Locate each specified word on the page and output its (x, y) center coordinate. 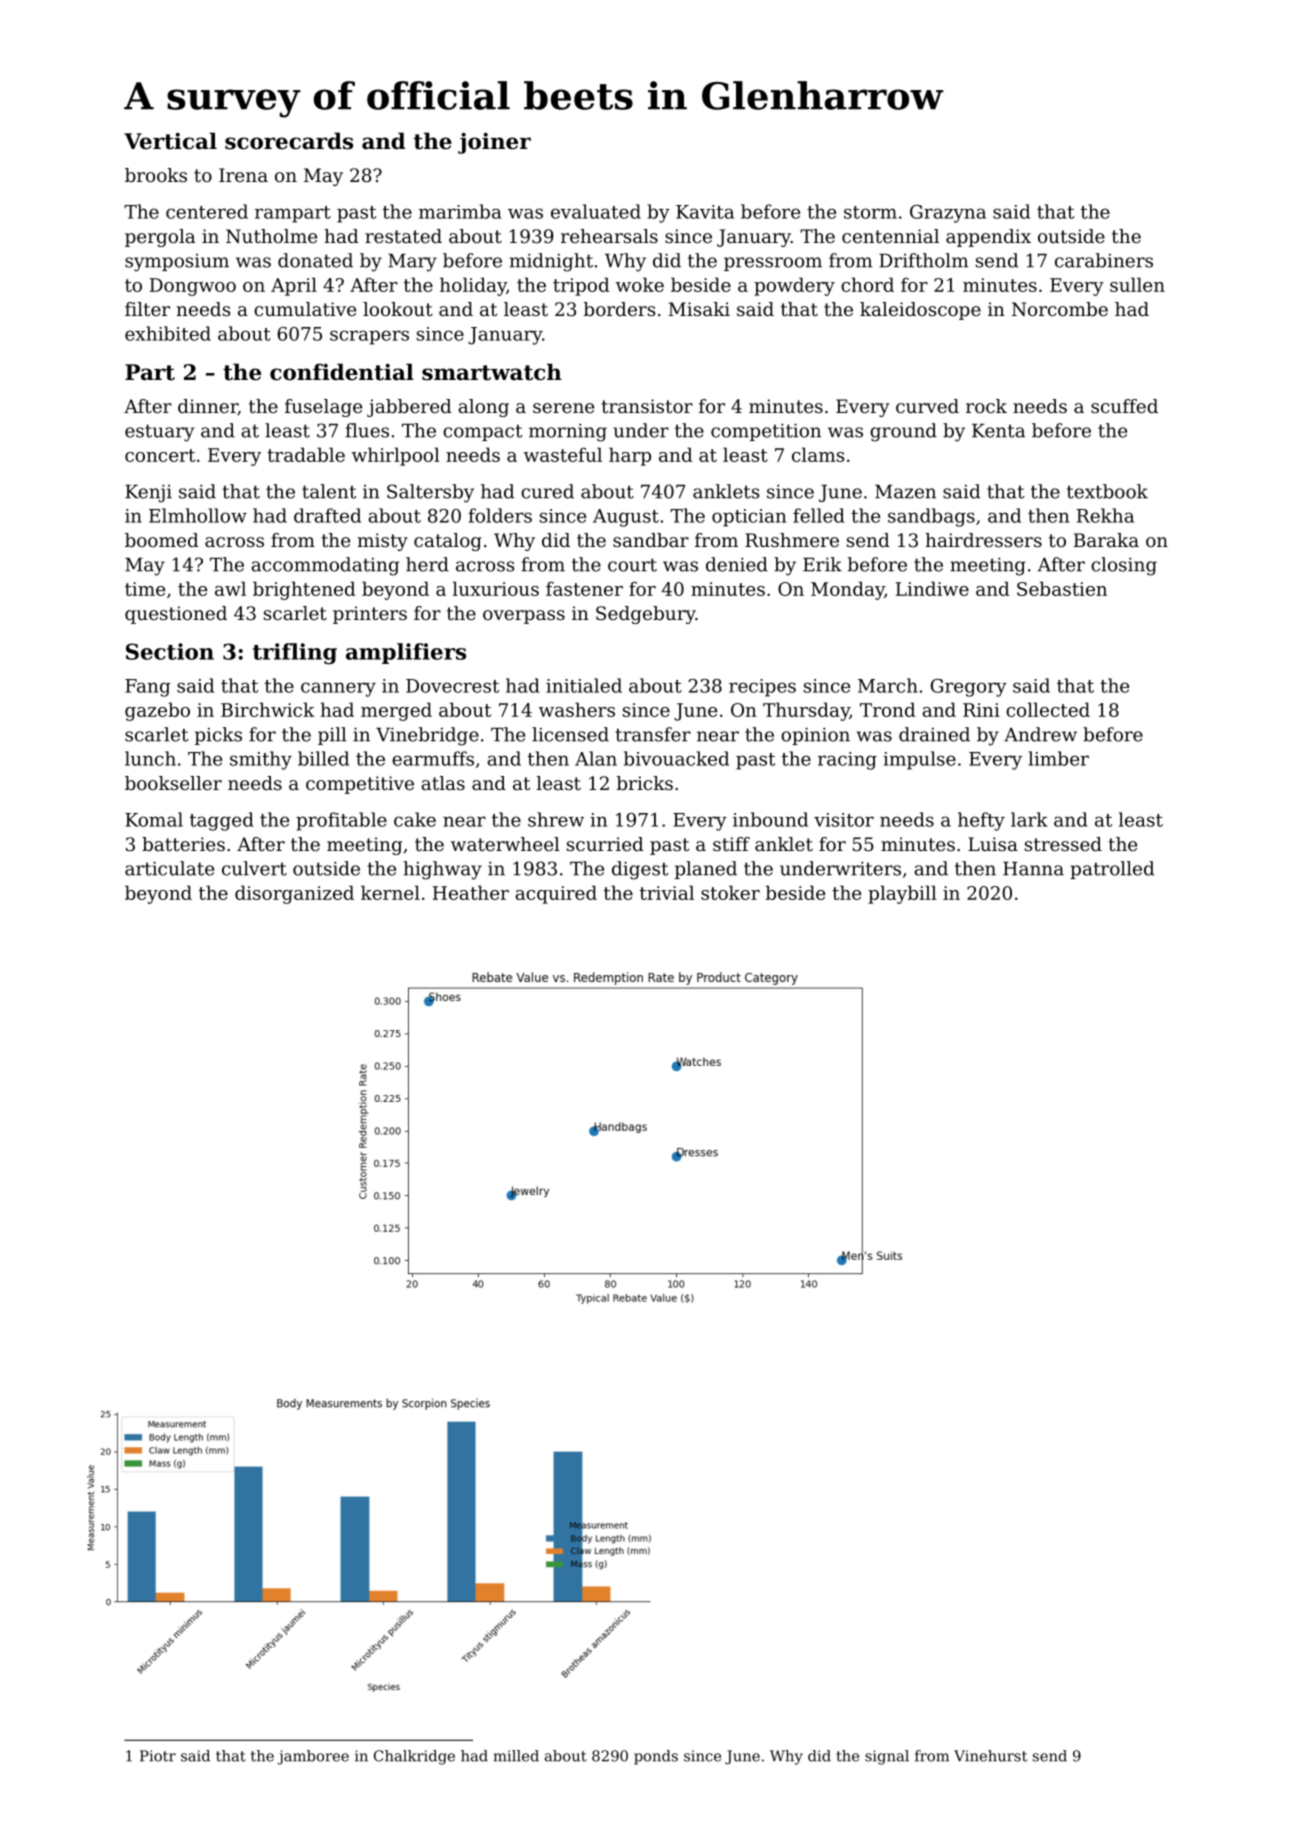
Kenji (148, 493)
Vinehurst (990, 1756)
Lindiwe (932, 588)
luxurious (496, 588)
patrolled (1112, 870)
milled (516, 1756)
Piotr (158, 1756)
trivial (667, 892)
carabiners (1104, 260)
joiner (494, 143)
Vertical (170, 141)
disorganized (294, 894)
